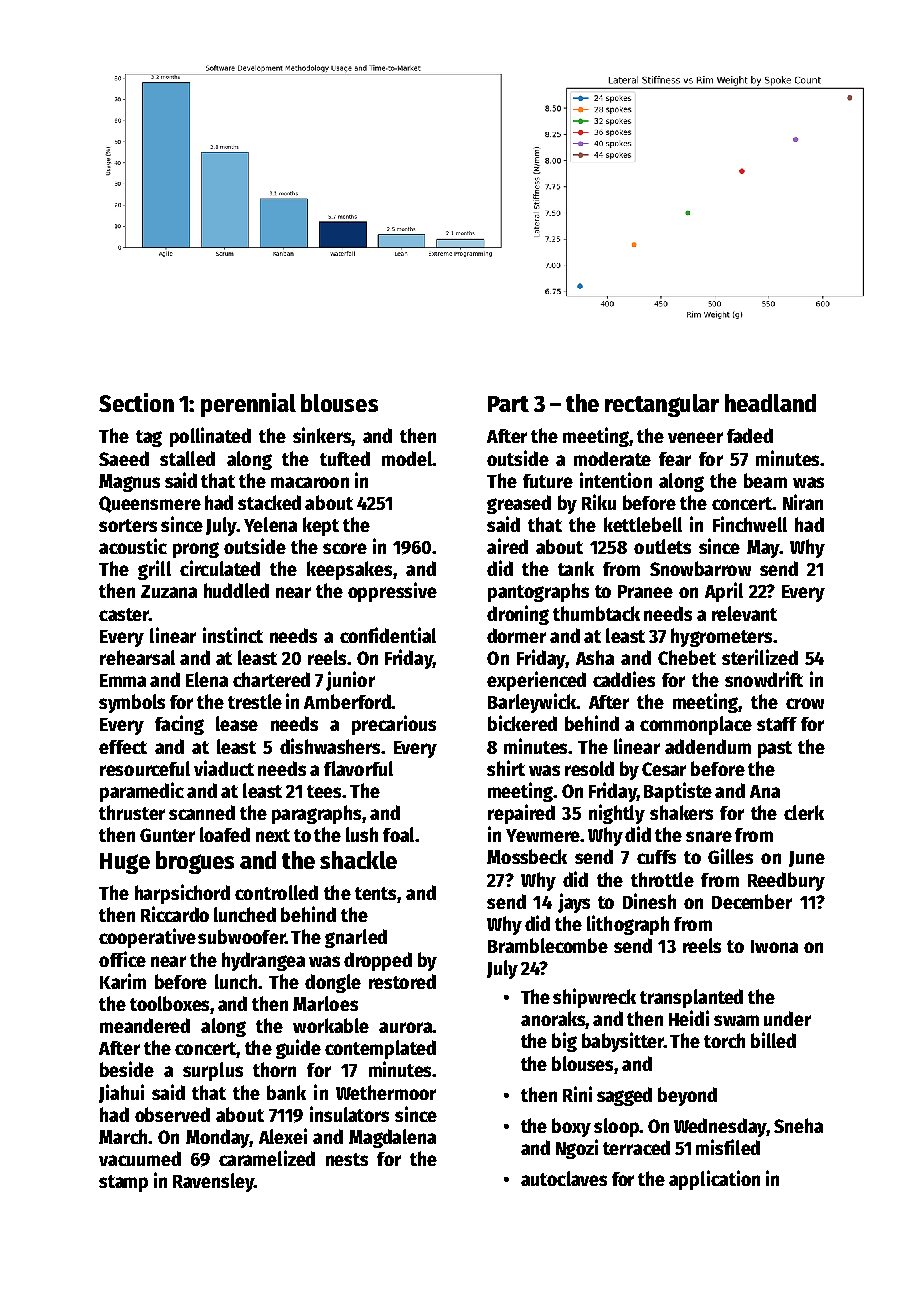 This image has height=1311, width=924. What do you see at coordinates (760, 657) in the image?
I see `sterilized` at bounding box center [760, 657].
